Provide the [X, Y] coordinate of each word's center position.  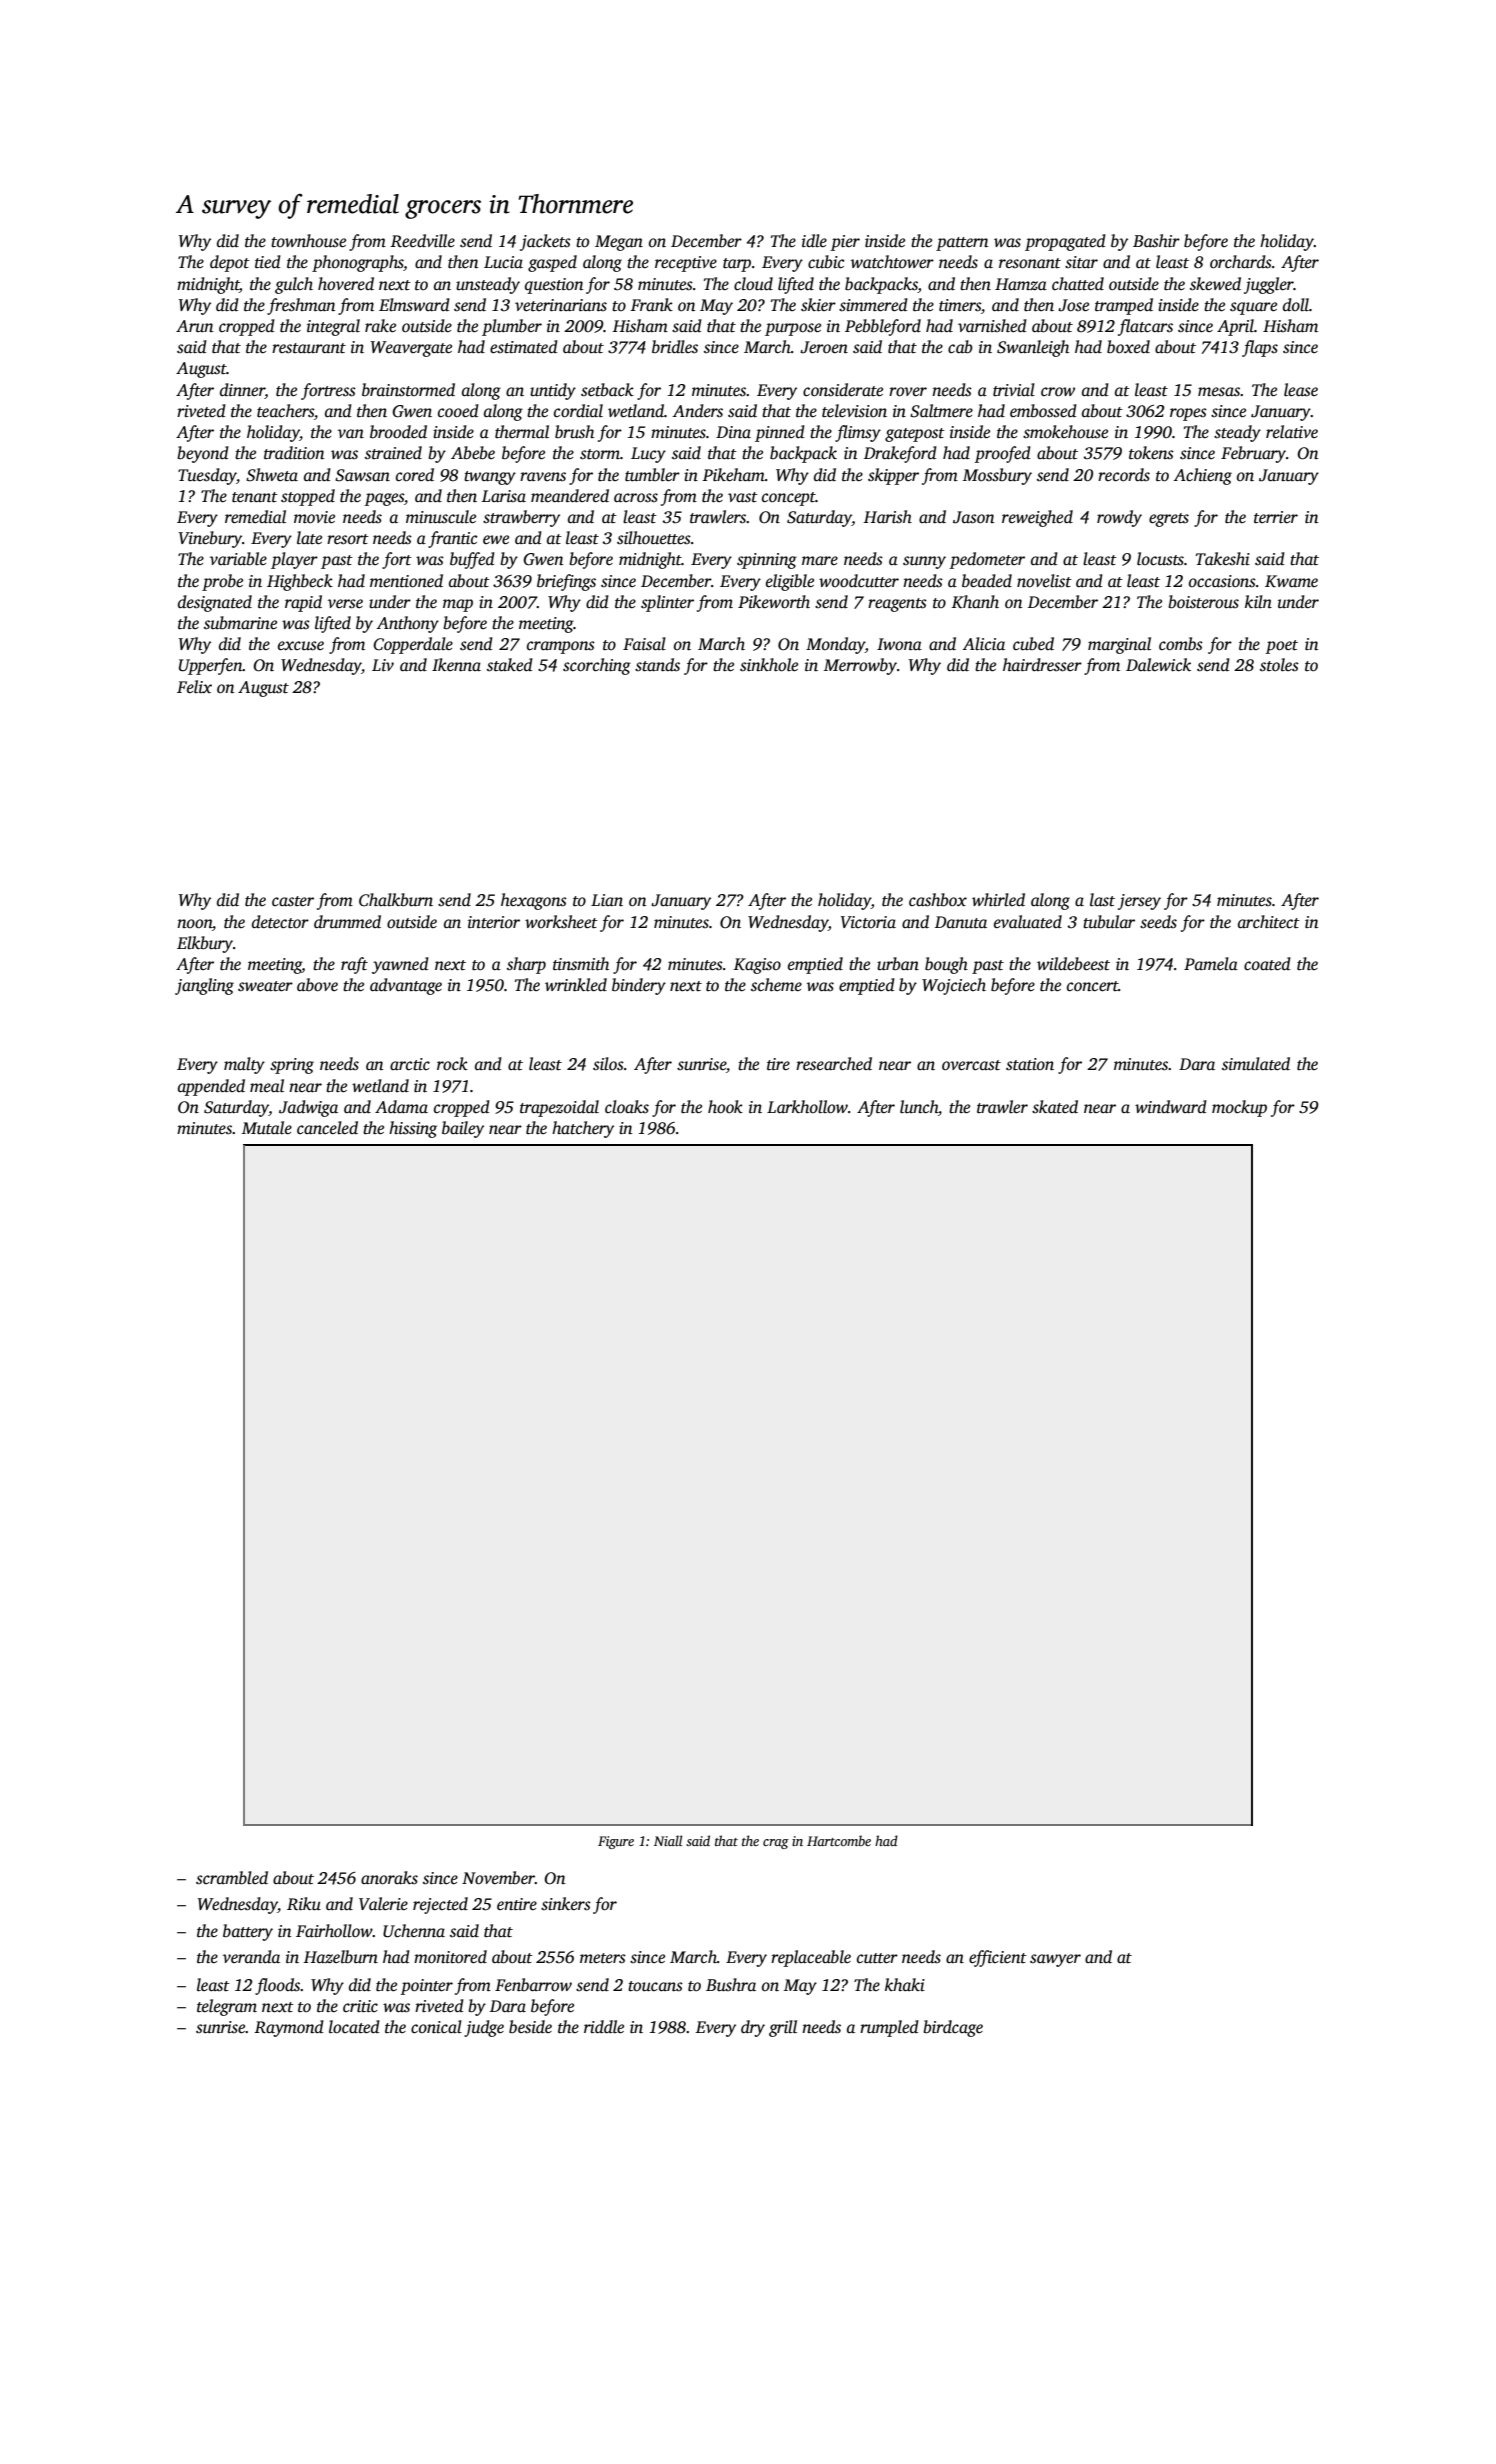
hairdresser [1042, 665]
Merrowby [860, 666]
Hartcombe [839, 1840]
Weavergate [411, 349]
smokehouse [1065, 432]
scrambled [232, 1878]
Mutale [267, 1128]
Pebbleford [883, 327]
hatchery [583, 1129]
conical [436, 2026]
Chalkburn [396, 900]
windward [1171, 1106]
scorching [597, 666]
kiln [1258, 602]
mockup [1239, 1108]
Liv [383, 665]
